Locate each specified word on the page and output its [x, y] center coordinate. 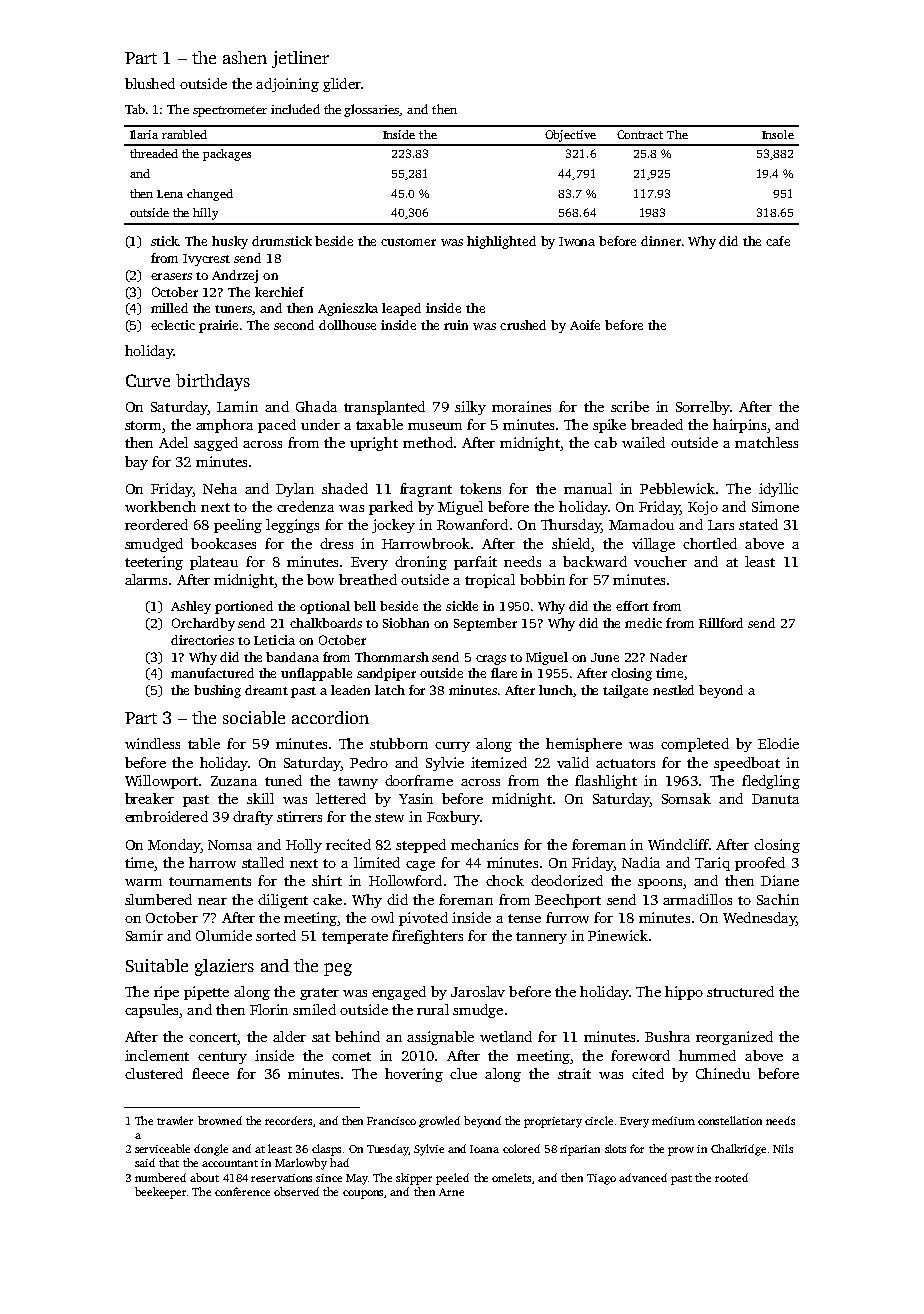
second [294, 325]
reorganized [734, 1038]
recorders [288, 1120]
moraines [521, 406]
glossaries [372, 110]
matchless [766, 442]
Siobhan [406, 623]
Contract [640, 134]
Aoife [585, 325]
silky [470, 408]
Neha [220, 488]
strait [574, 1073]
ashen [245, 57]
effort [632, 606]
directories [202, 640]
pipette [206, 993]
